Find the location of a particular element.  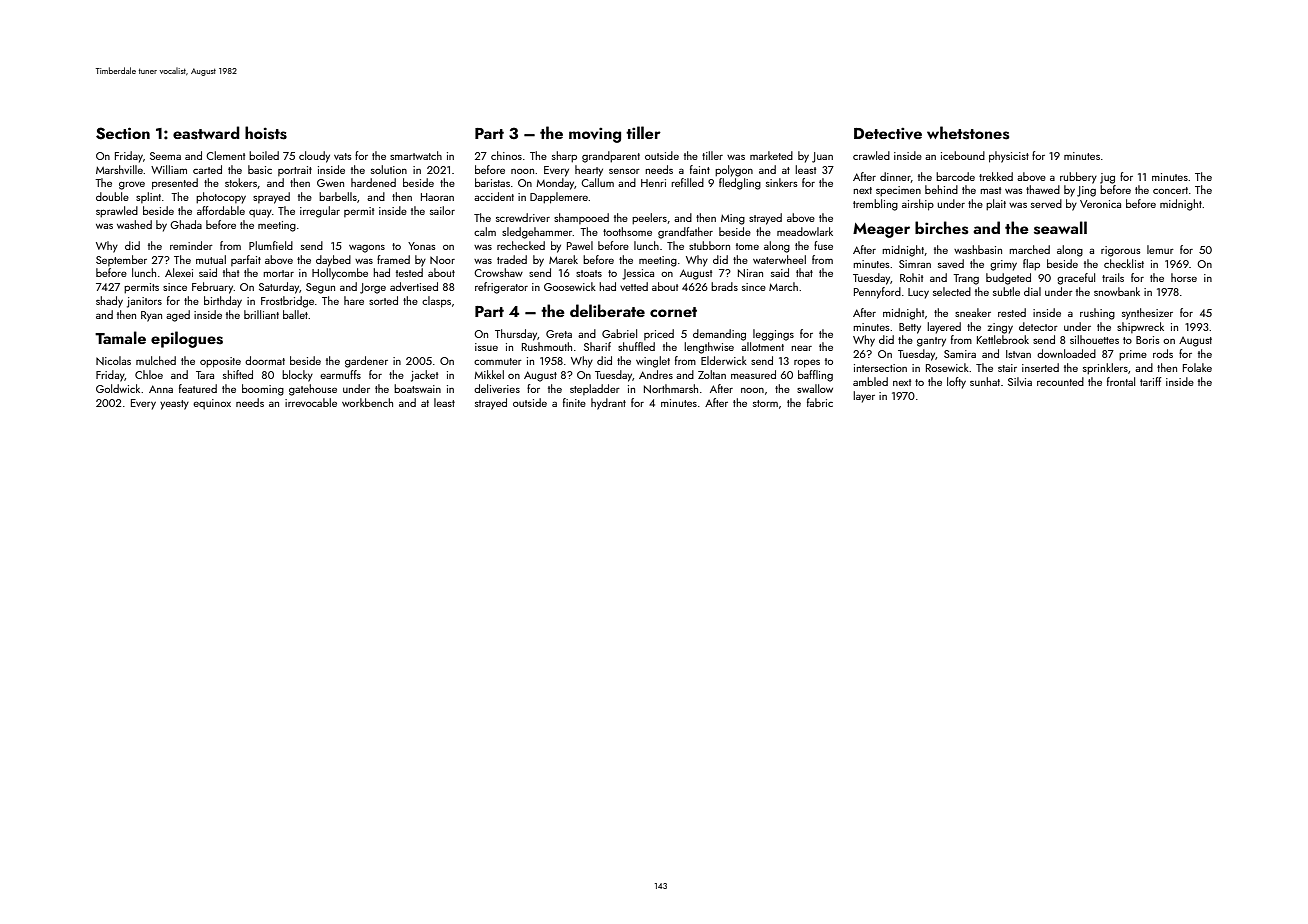

irregular is located at coordinates (320, 212).
